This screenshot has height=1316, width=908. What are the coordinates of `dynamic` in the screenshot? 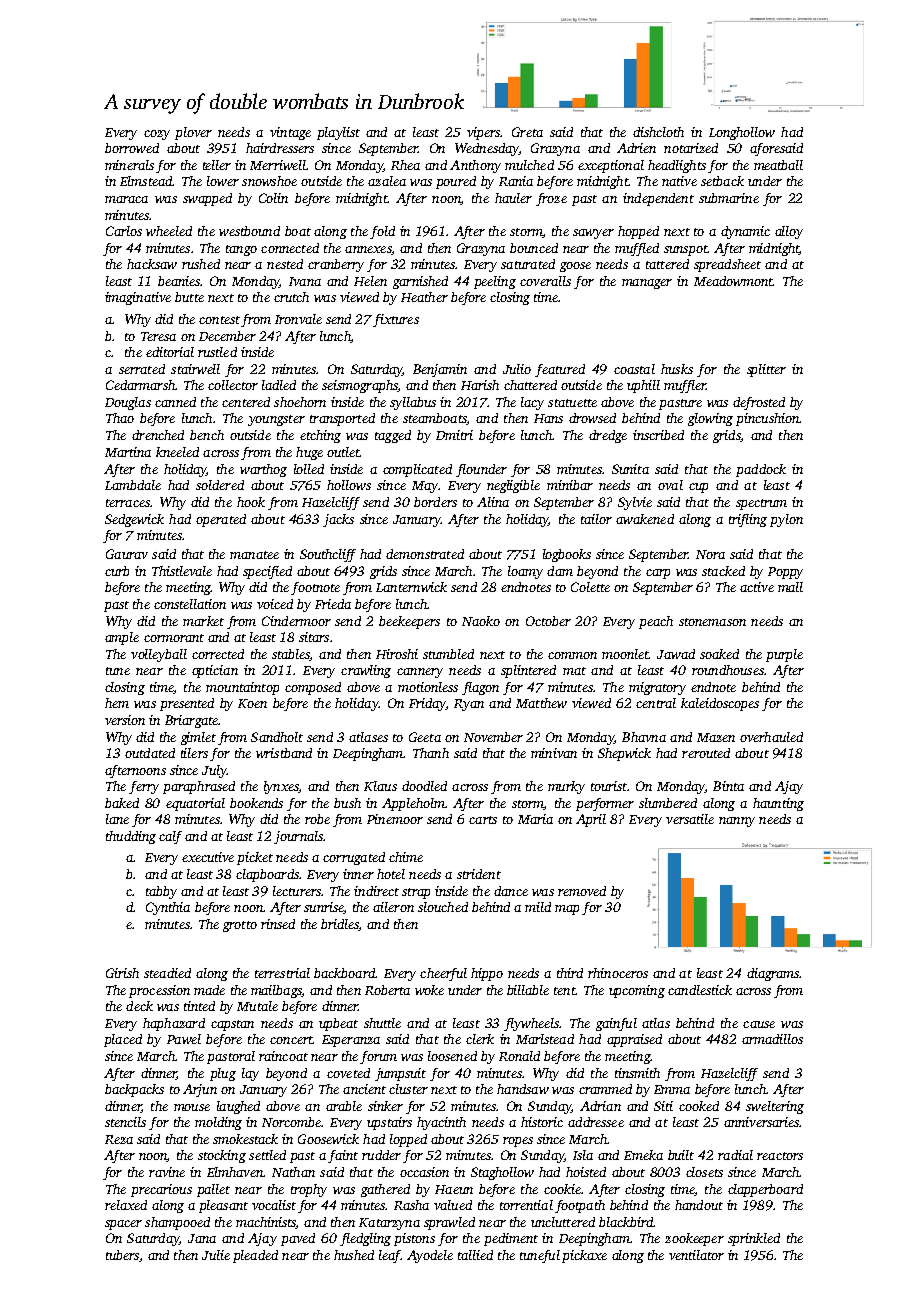 It's located at (745, 232).
